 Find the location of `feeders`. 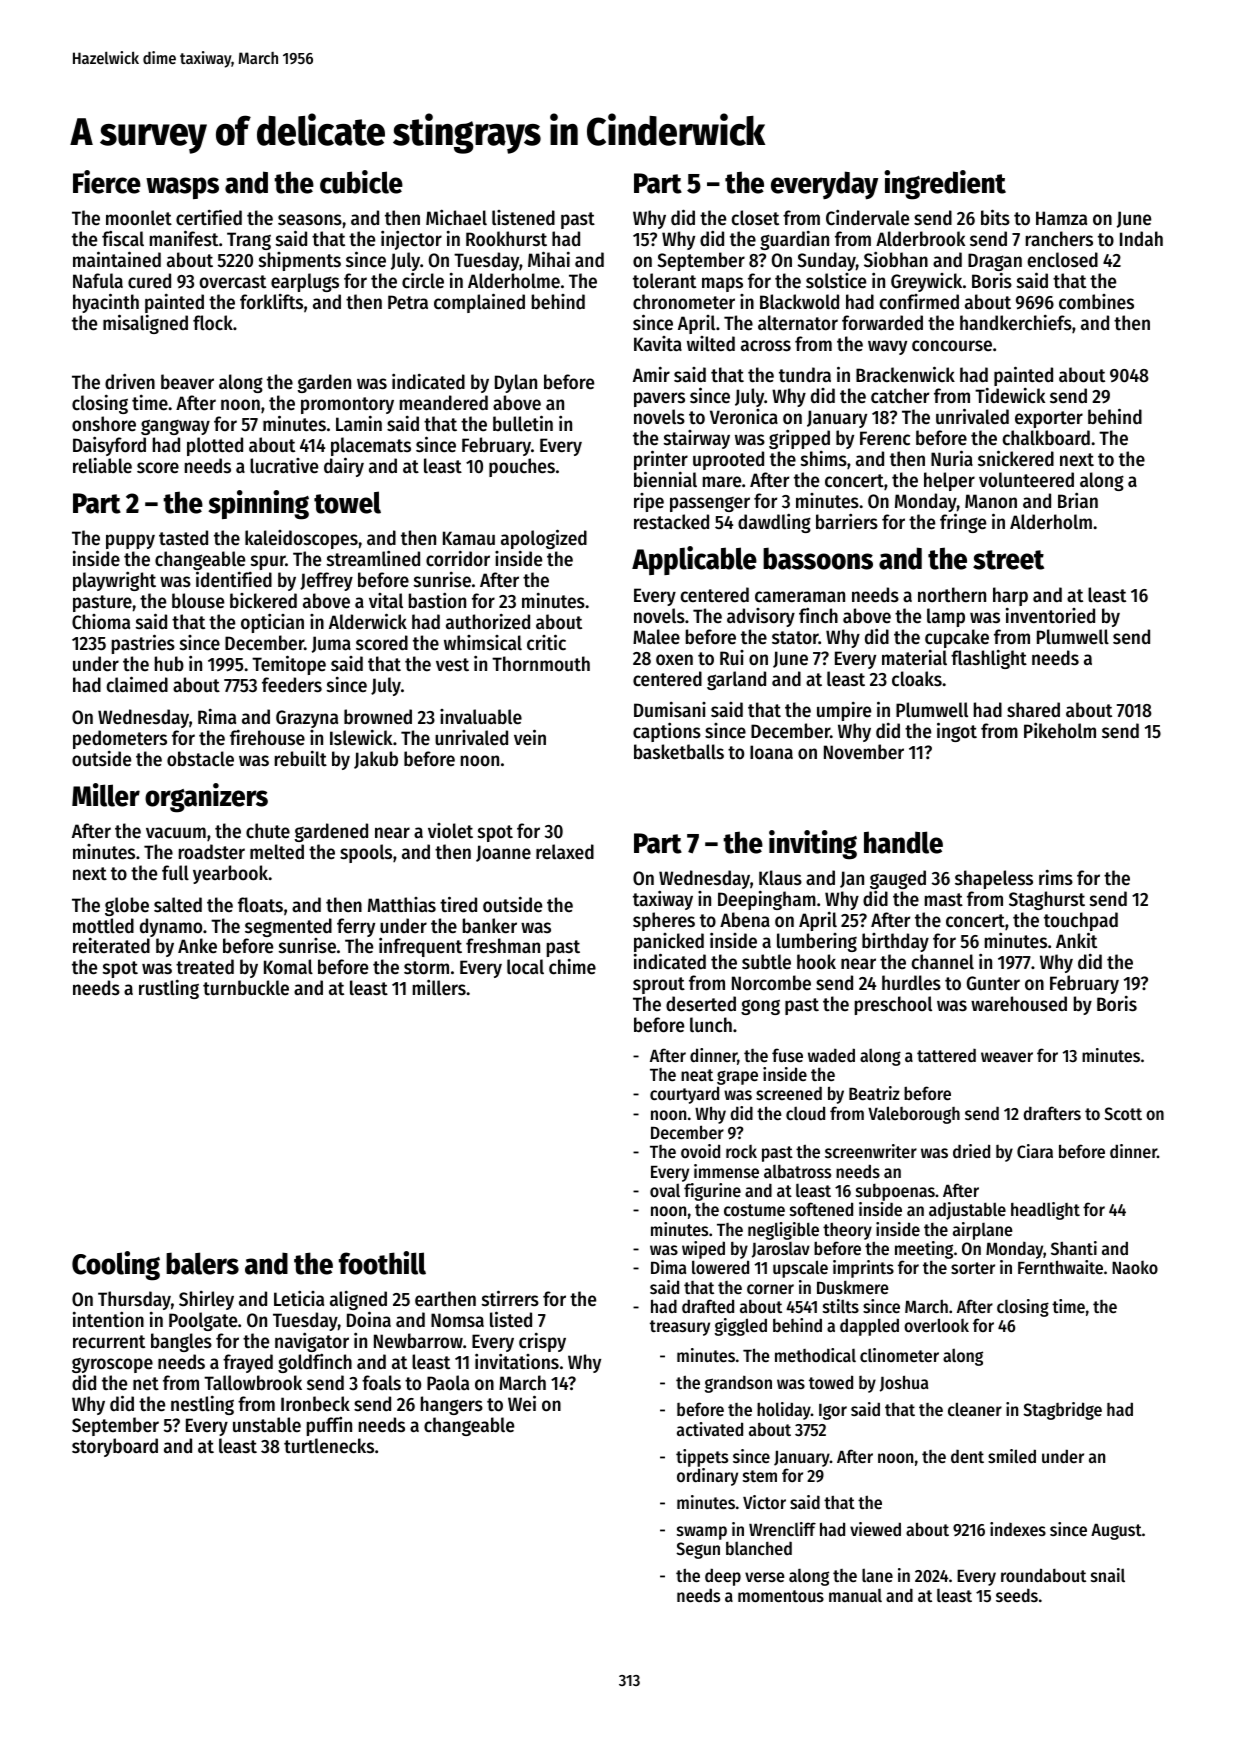

feeders is located at coordinates (292, 685).
